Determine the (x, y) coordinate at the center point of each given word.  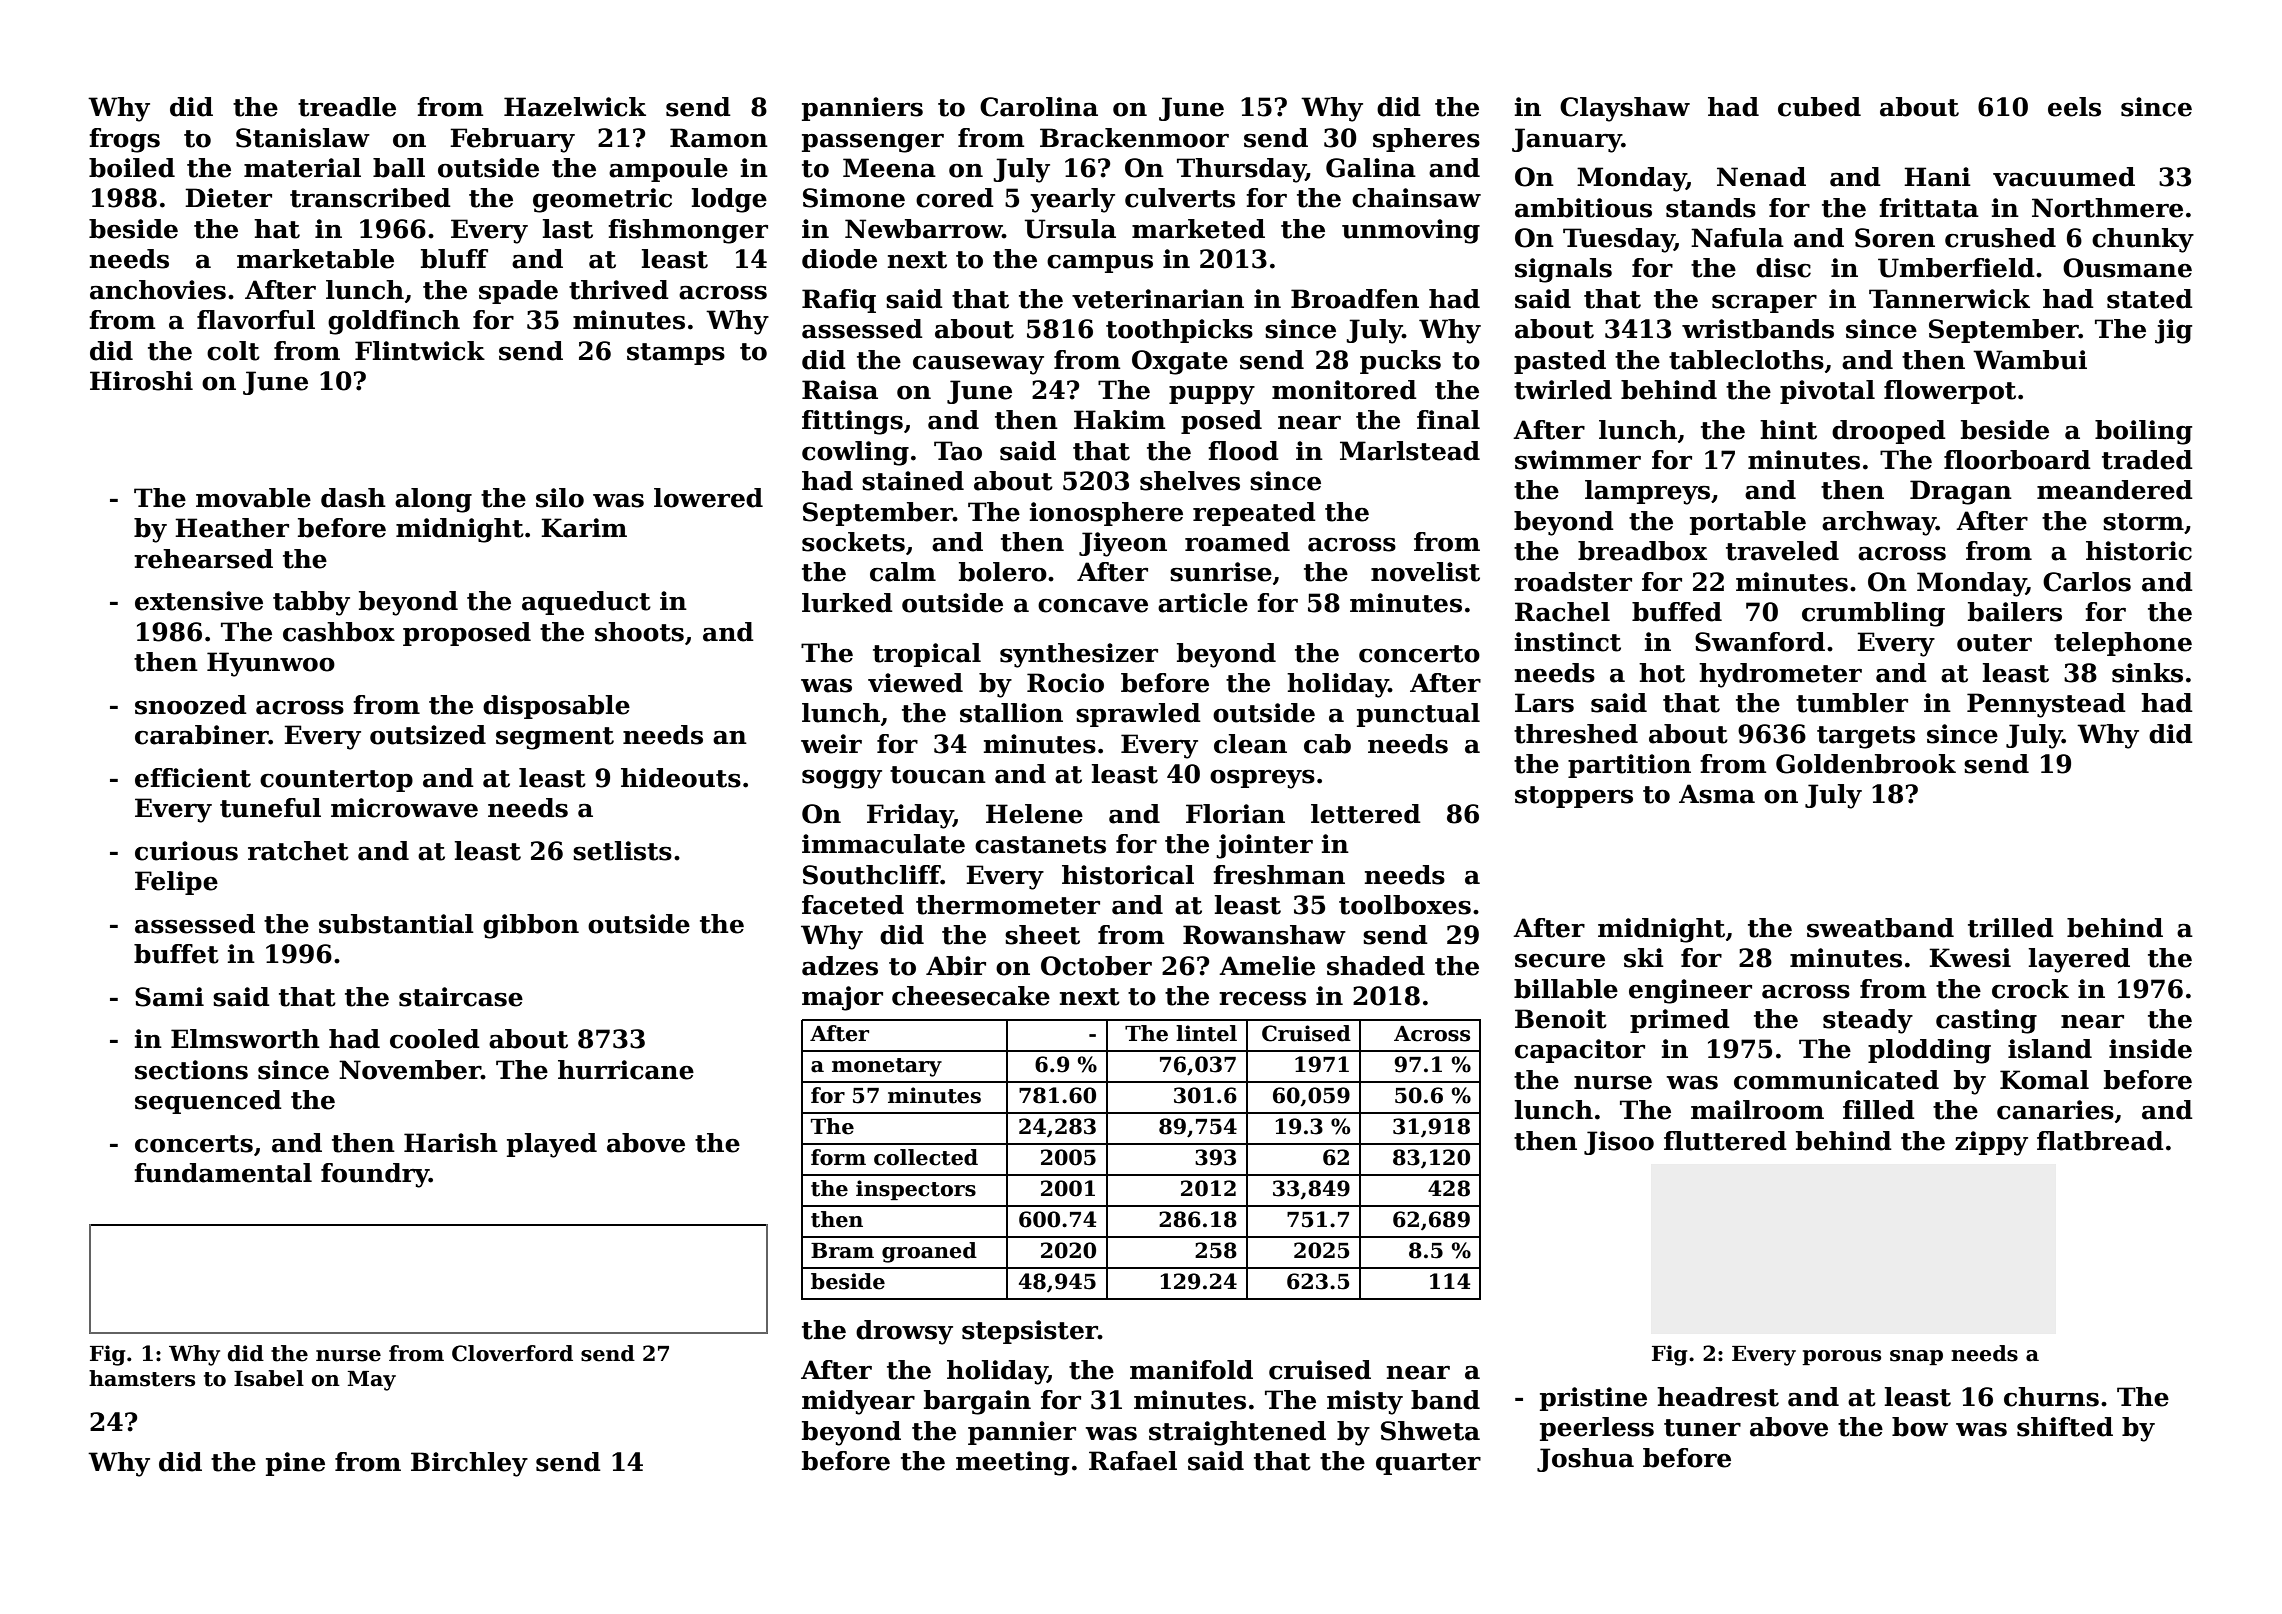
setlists (622, 851)
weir (831, 744)
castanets (1040, 845)
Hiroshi (141, 381)
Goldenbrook (1866, 764)
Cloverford (512, 1353)
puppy (1212, 395)
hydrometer (1780, 675)
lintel (1206, 1033)
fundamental (223, 1173)
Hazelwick (575, 107)
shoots (639, 632)
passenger (873, 143)
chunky (2143, 240)
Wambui (2030, 360)
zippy (1991, 1143)
